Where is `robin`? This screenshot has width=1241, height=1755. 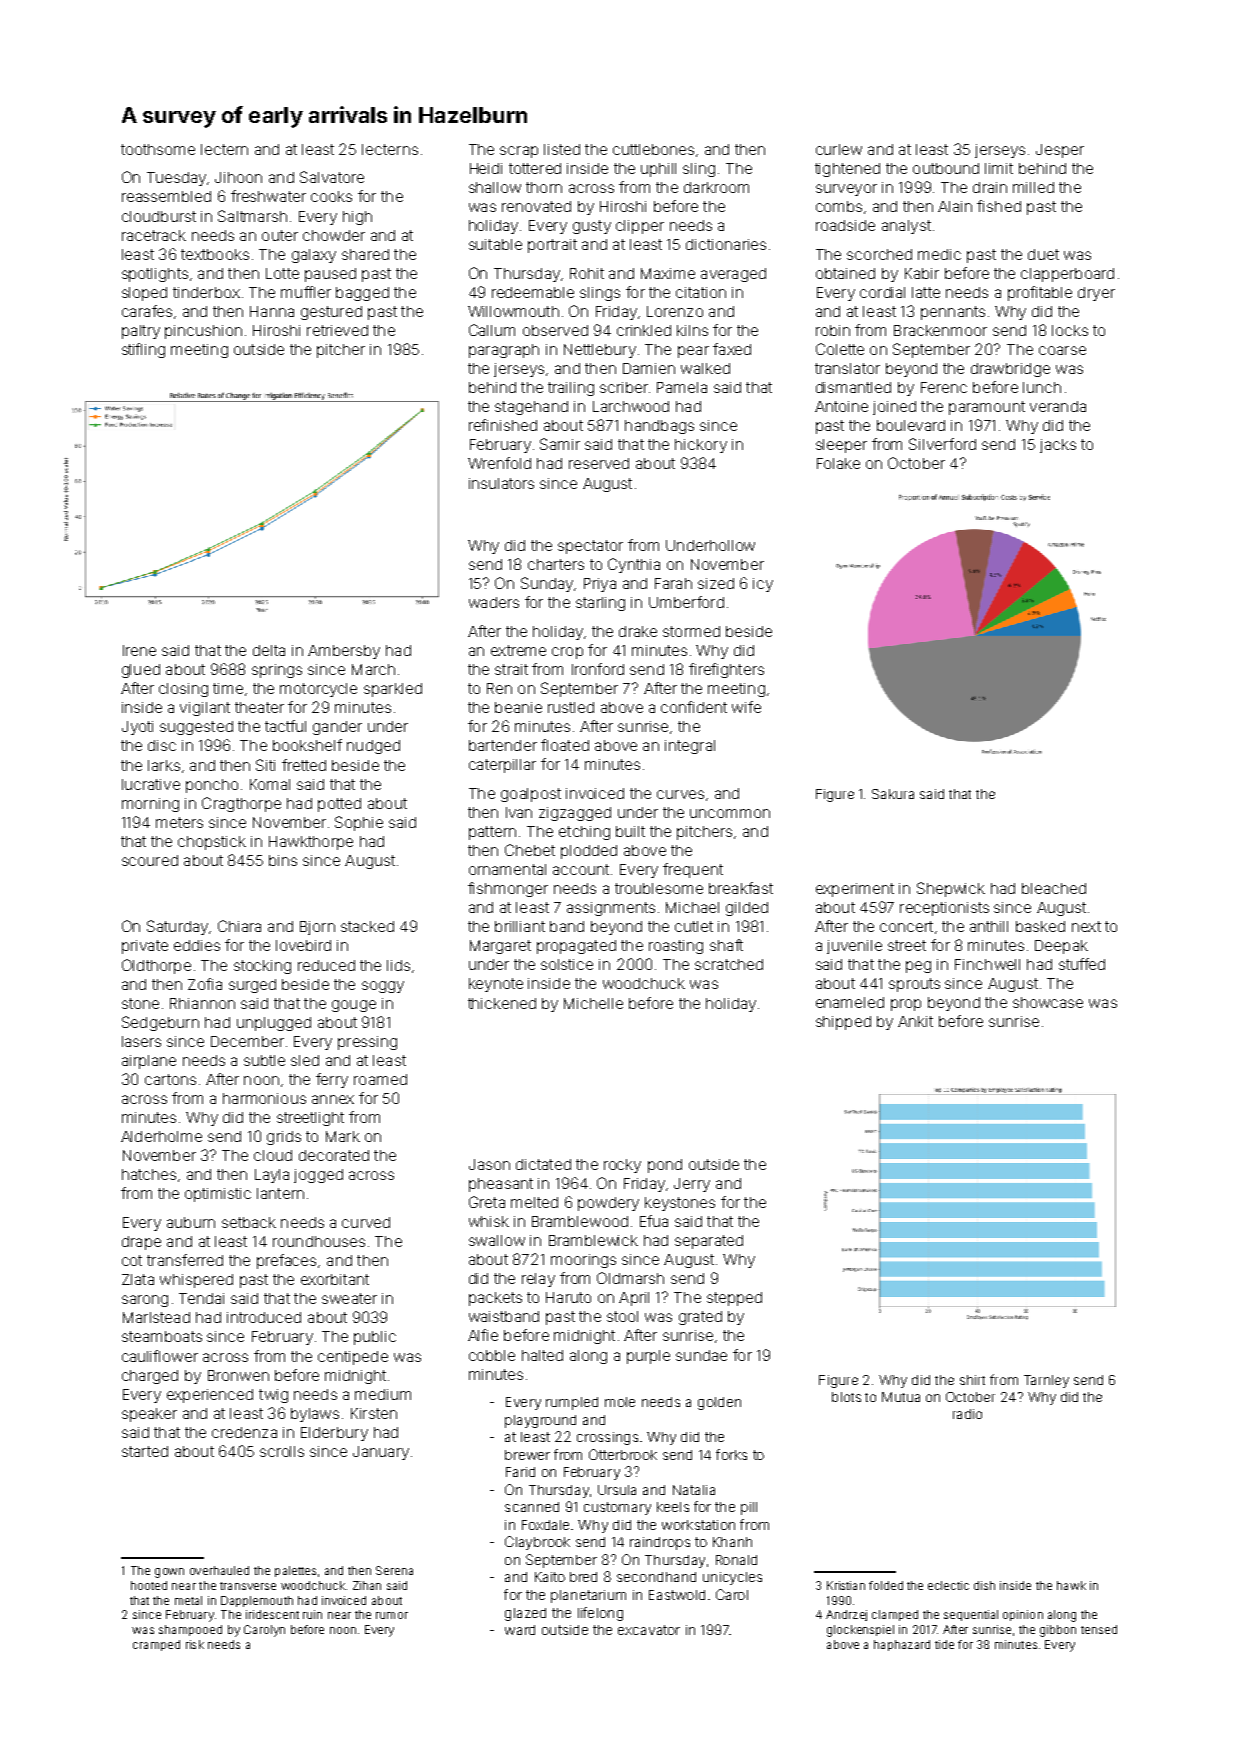 robin is located at coordinates (833, 330).
